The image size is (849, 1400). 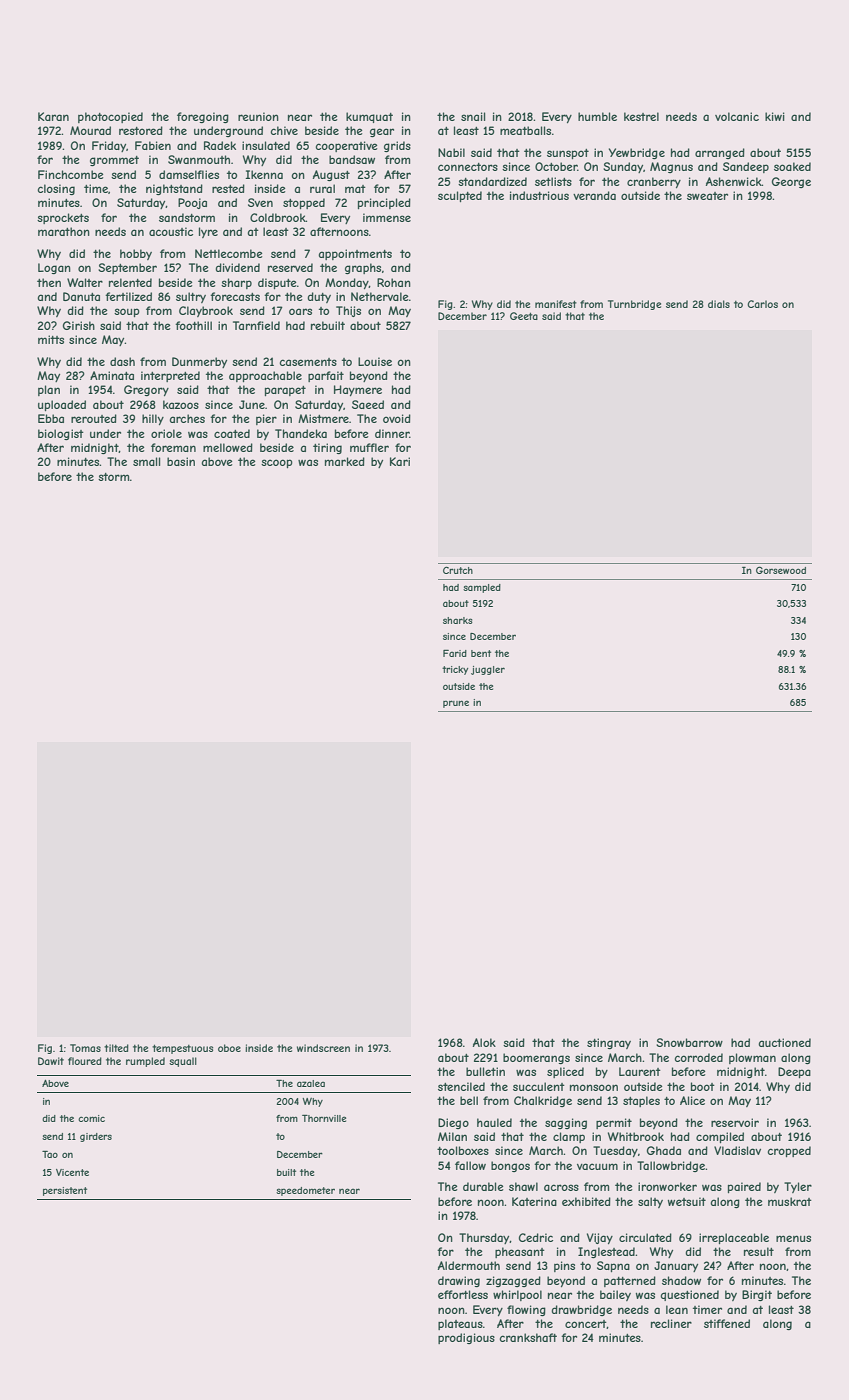 What do you see at coordinates (456, 704) in the page?
I see `prune` at bounding box center [456, 704].
